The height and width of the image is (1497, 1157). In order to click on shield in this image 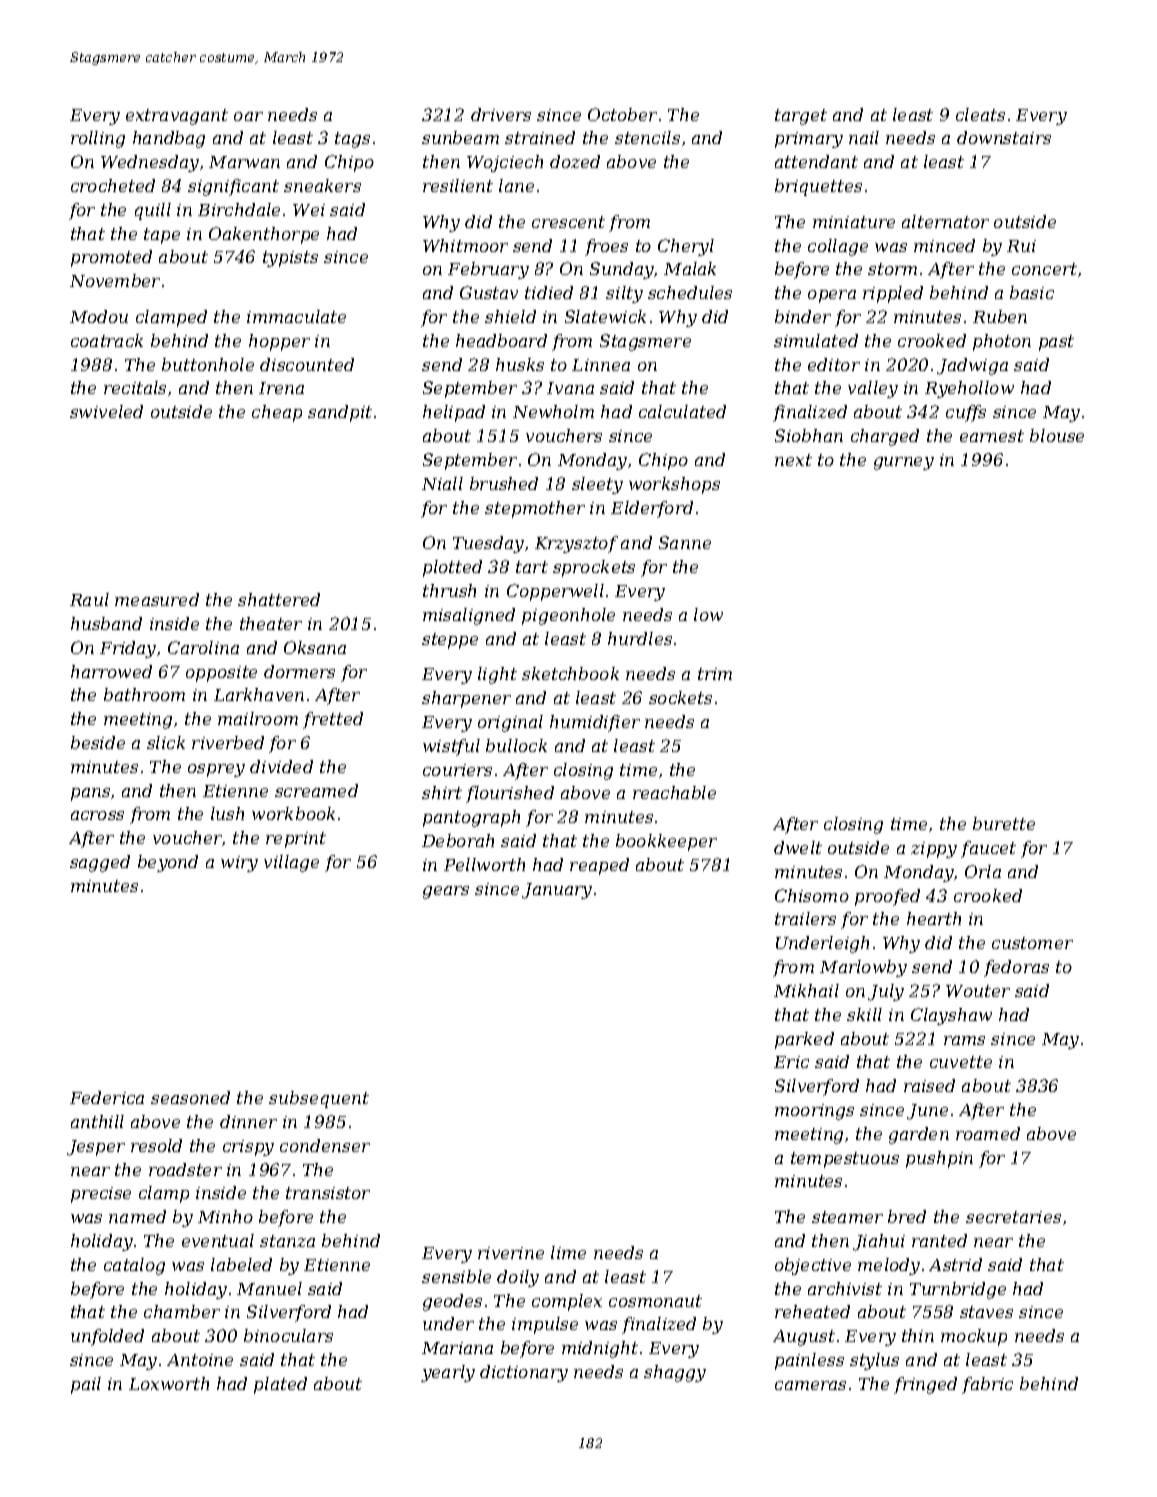, I will do `click(510, 316)`.
